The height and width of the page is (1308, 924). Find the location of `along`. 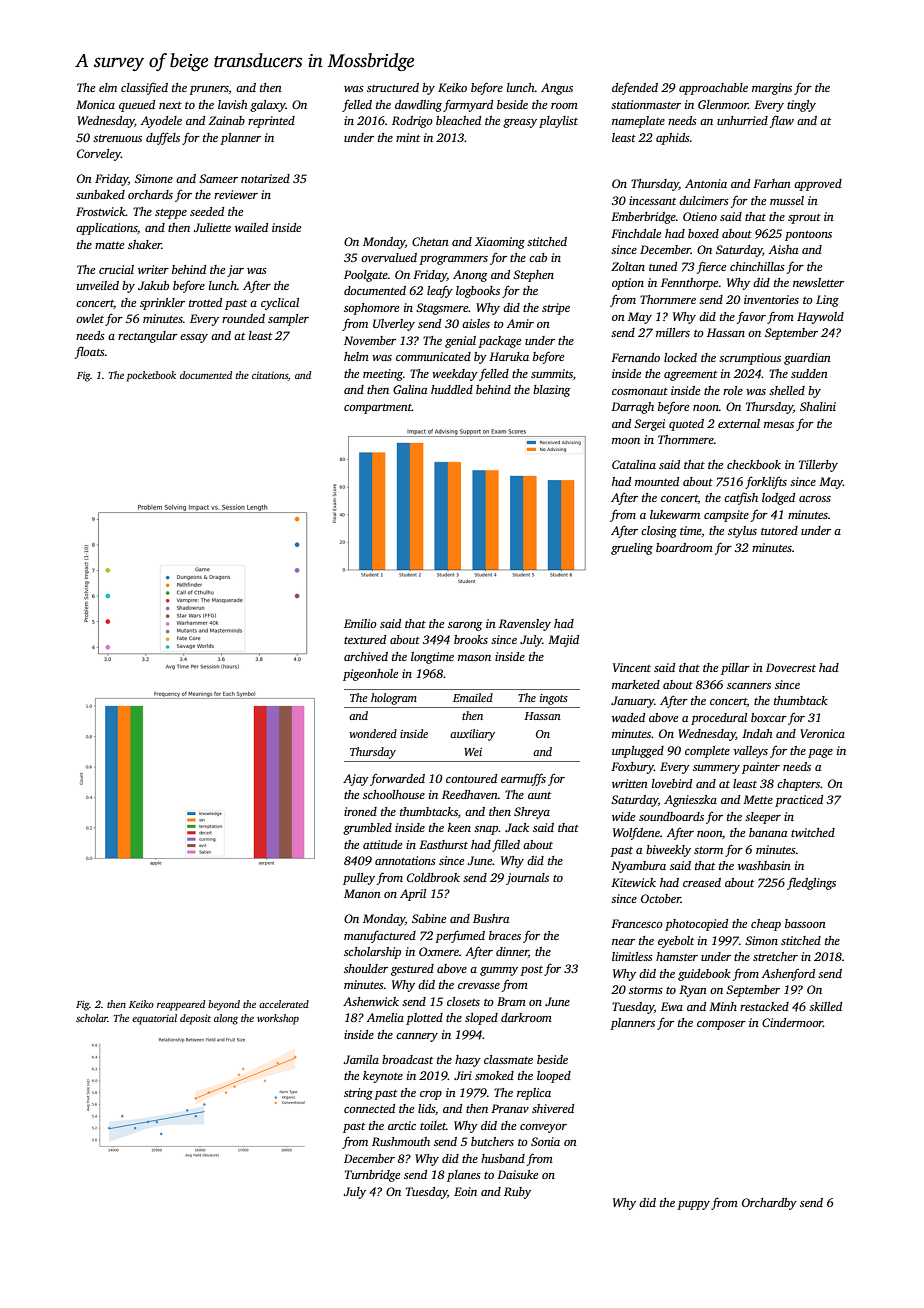

along is located at coordinates (226, 1019).
